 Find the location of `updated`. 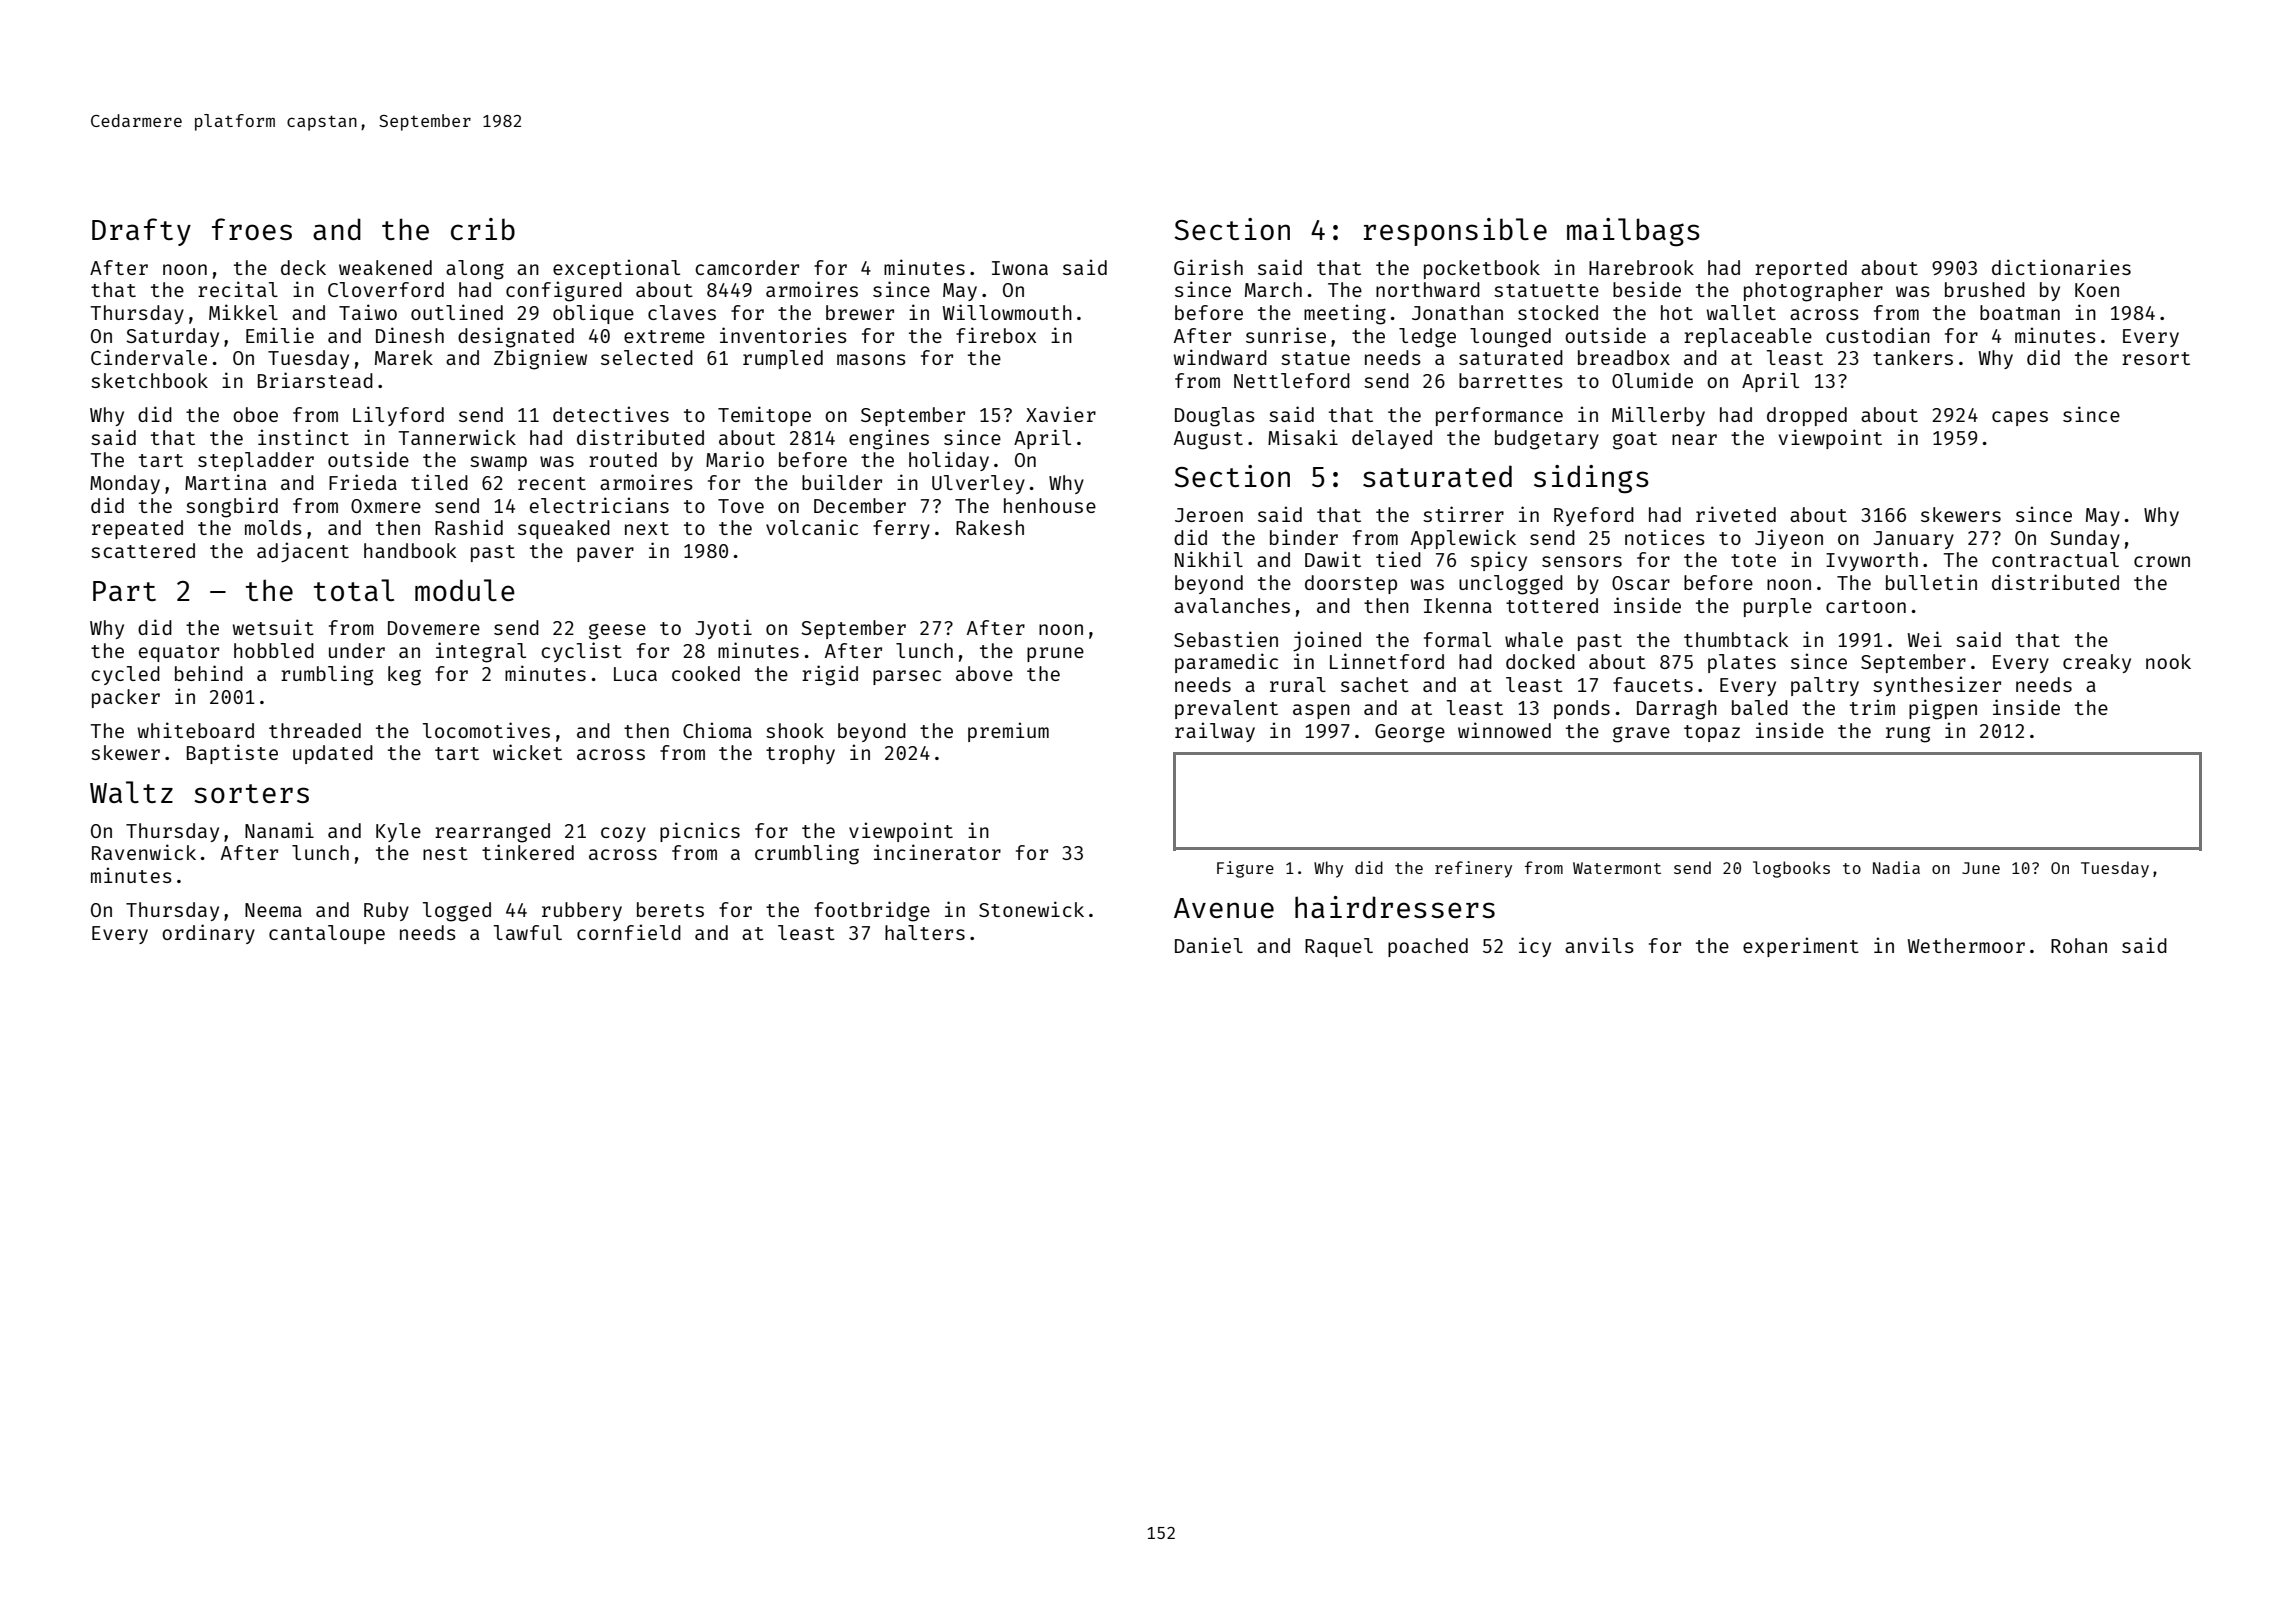

updated is located at coordinates (333, 754).
